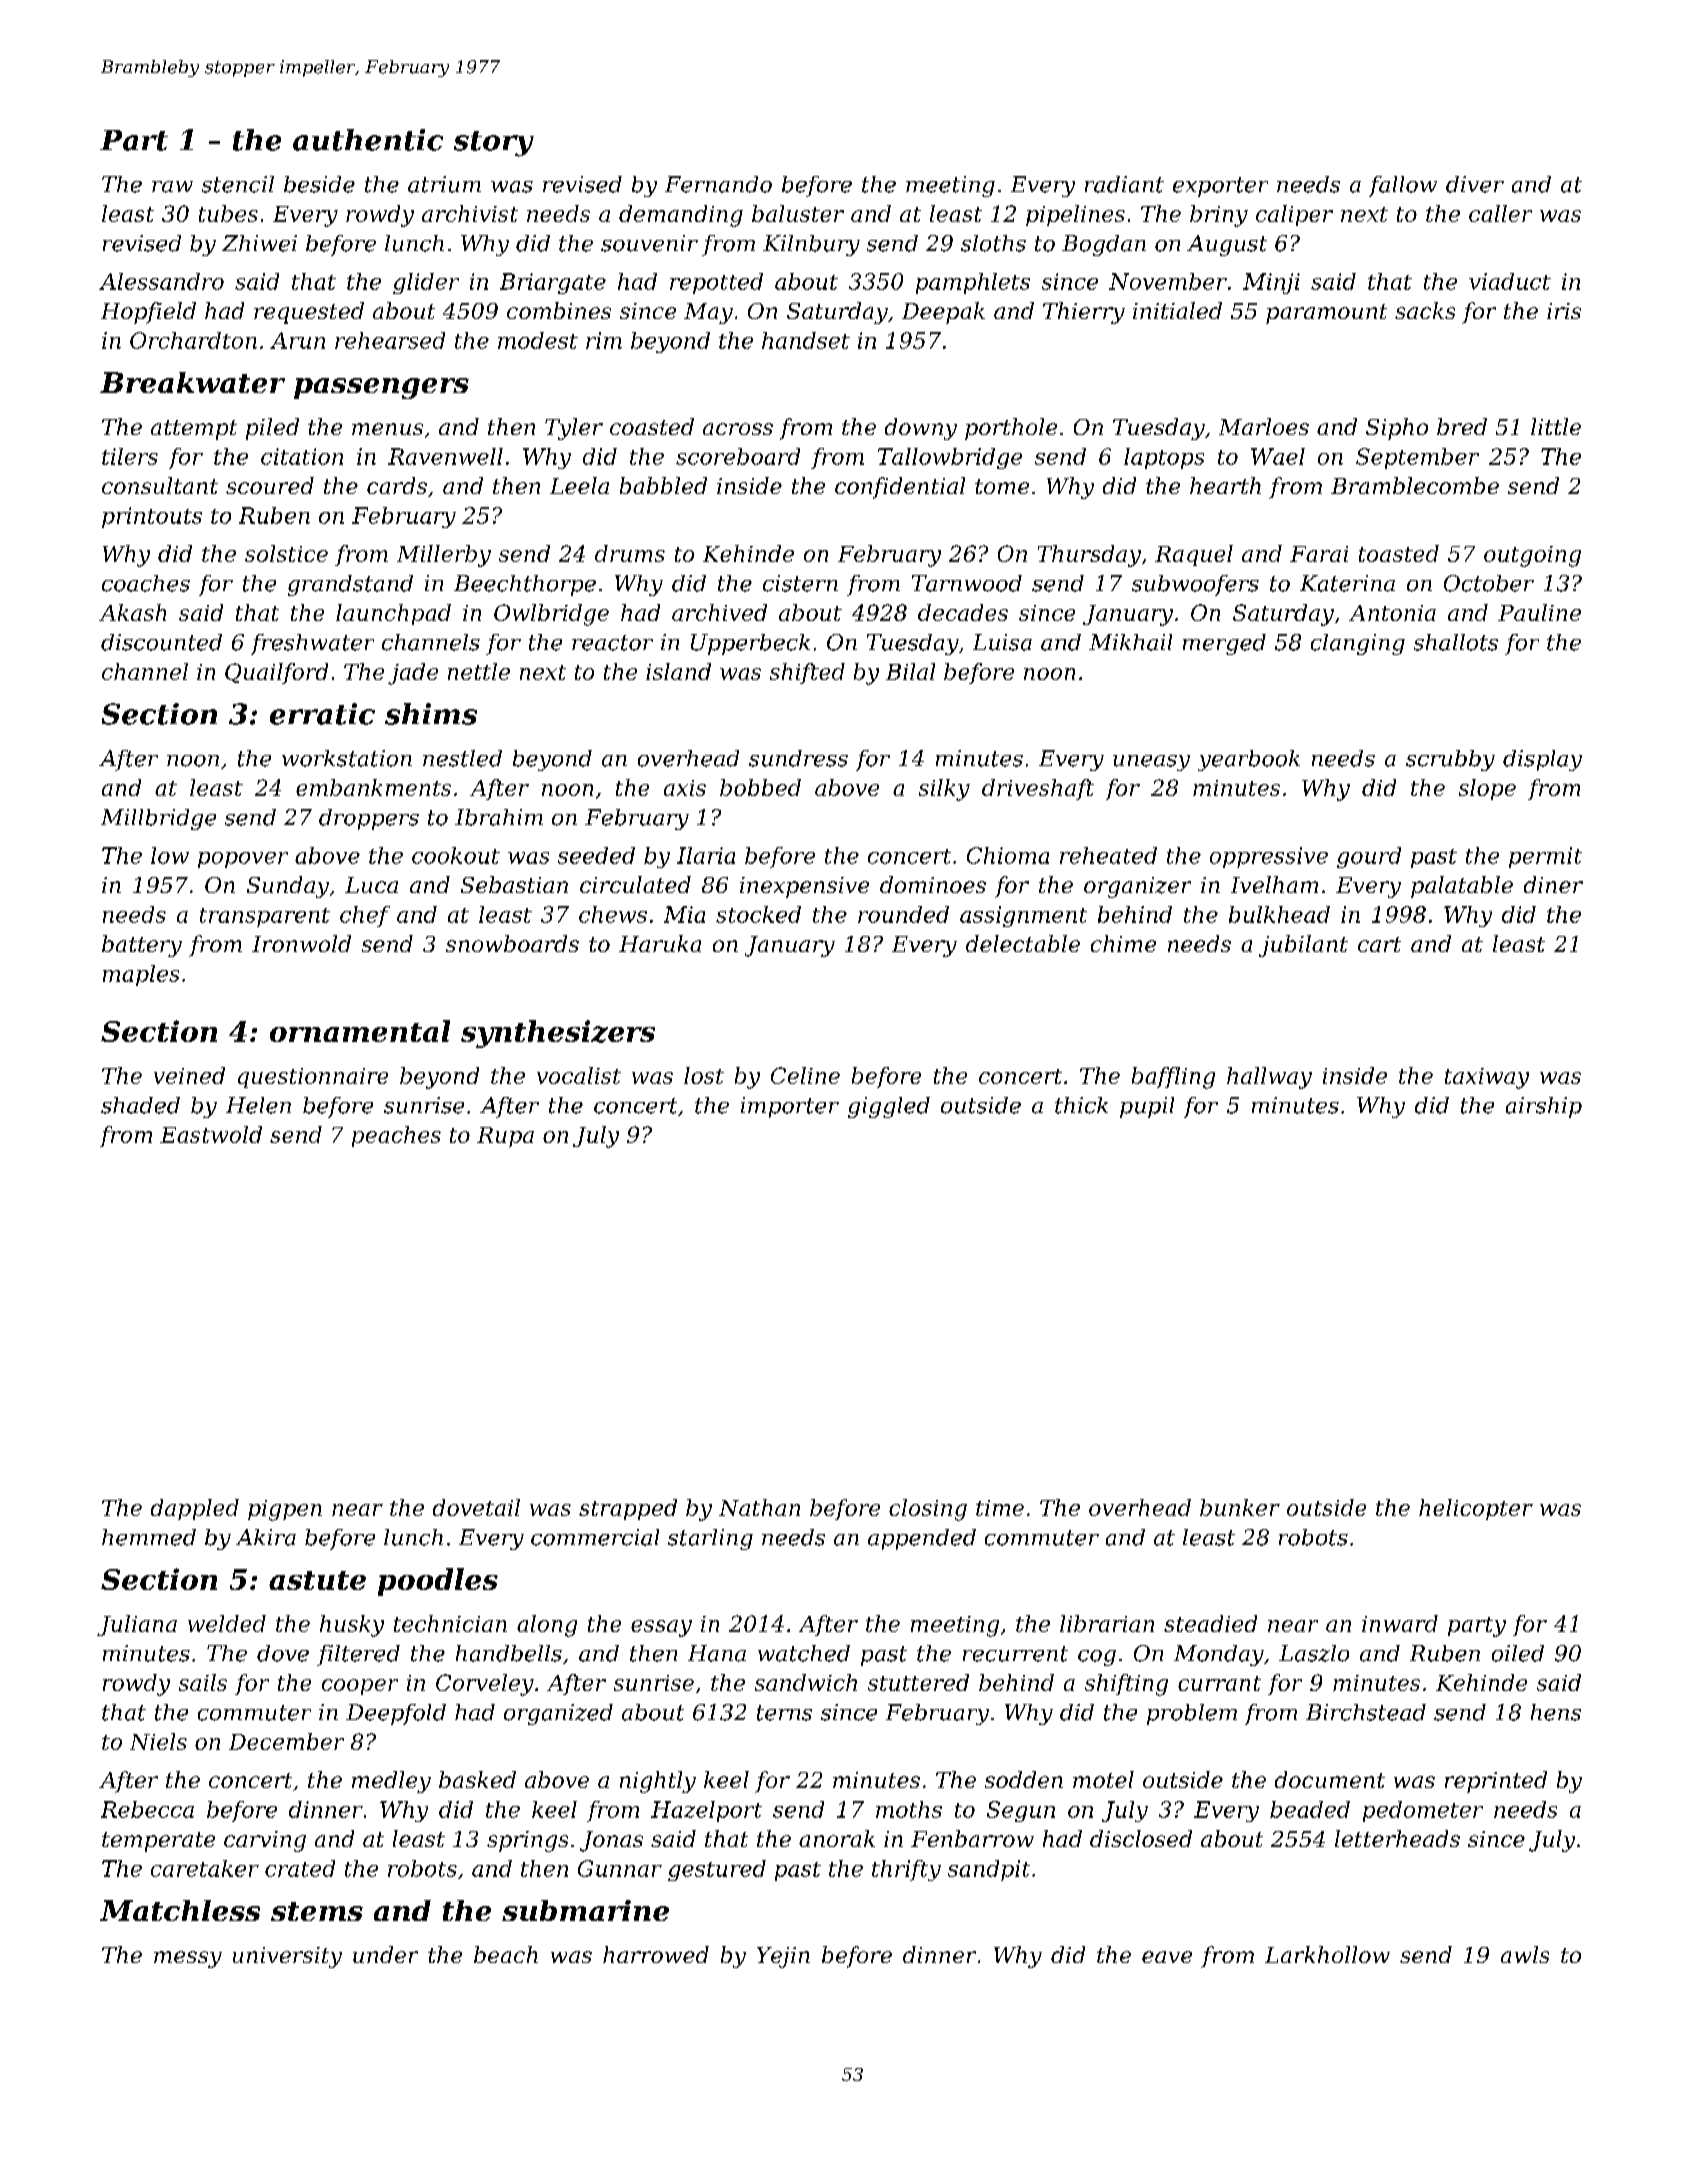 This screenshot has width=1683, height=2178. Describe the element at coordinates (1487, 1078) in the screenshot. I see `taxiway` at that location.
